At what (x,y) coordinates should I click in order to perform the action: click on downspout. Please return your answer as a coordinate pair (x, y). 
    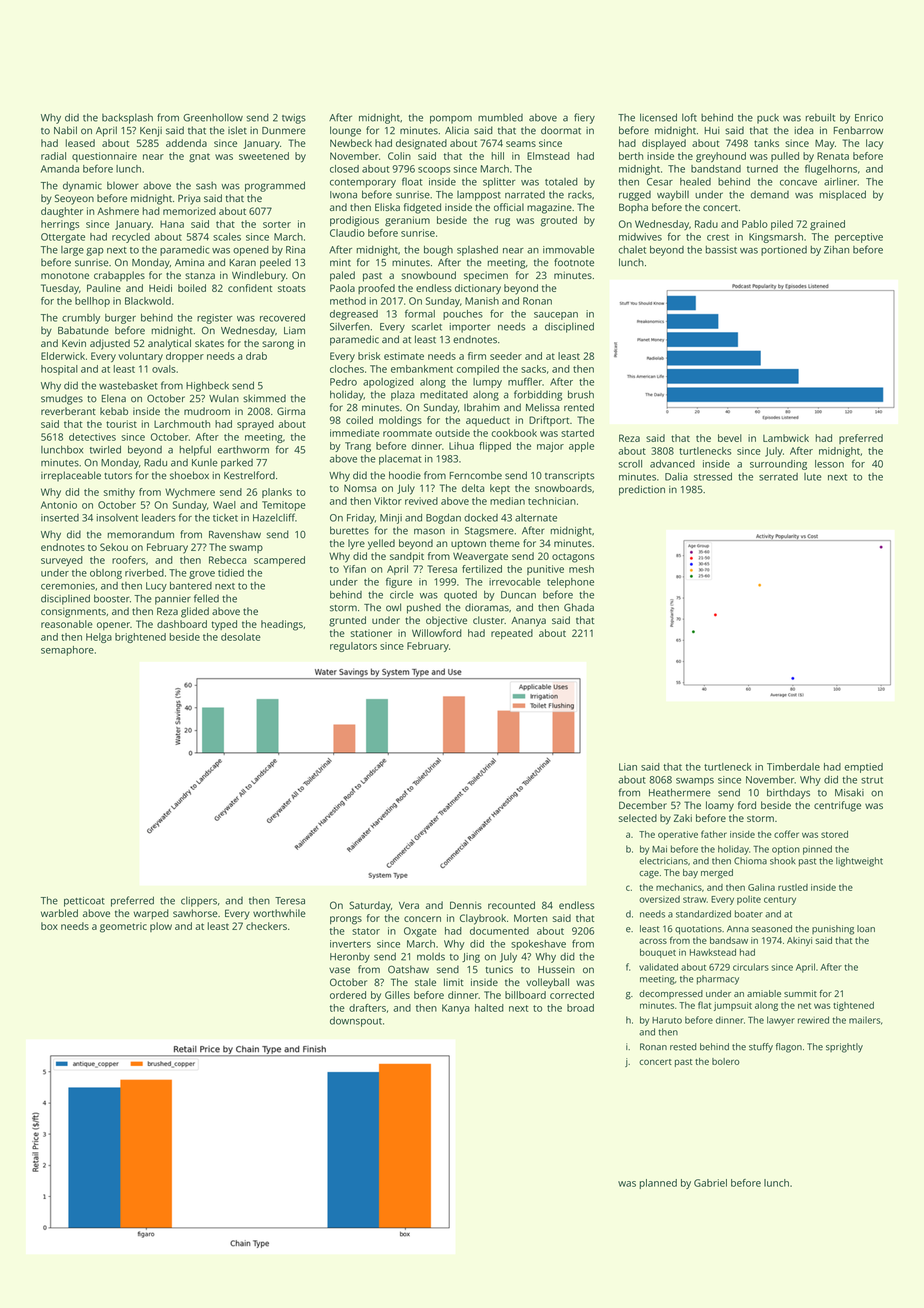
    Looking at the image, I should click on (356, 1022).
